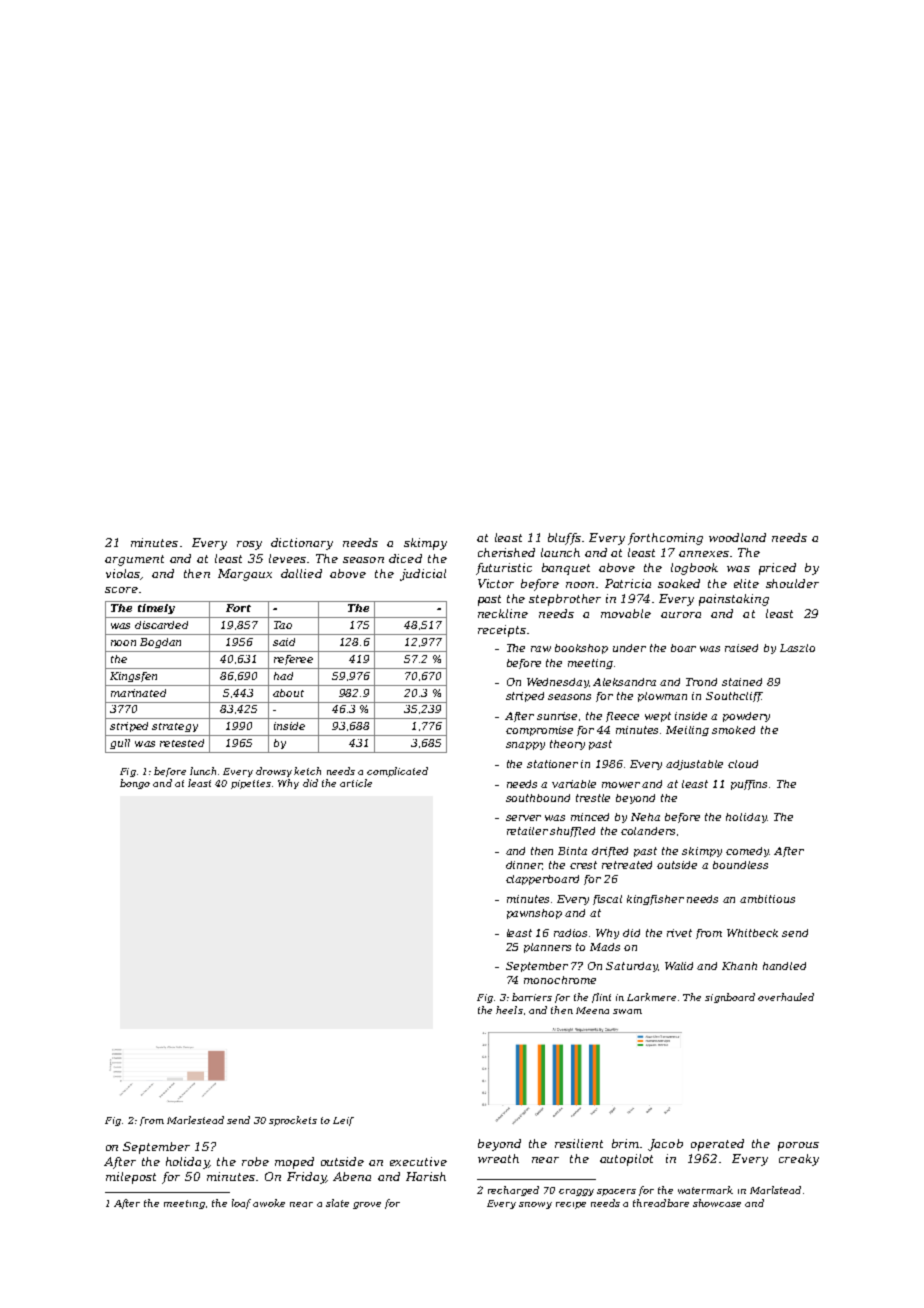 The height and width of the image is (1308, 924). Describe the element at coordinates (547, 948) in the image. I see `planners` at that location.
